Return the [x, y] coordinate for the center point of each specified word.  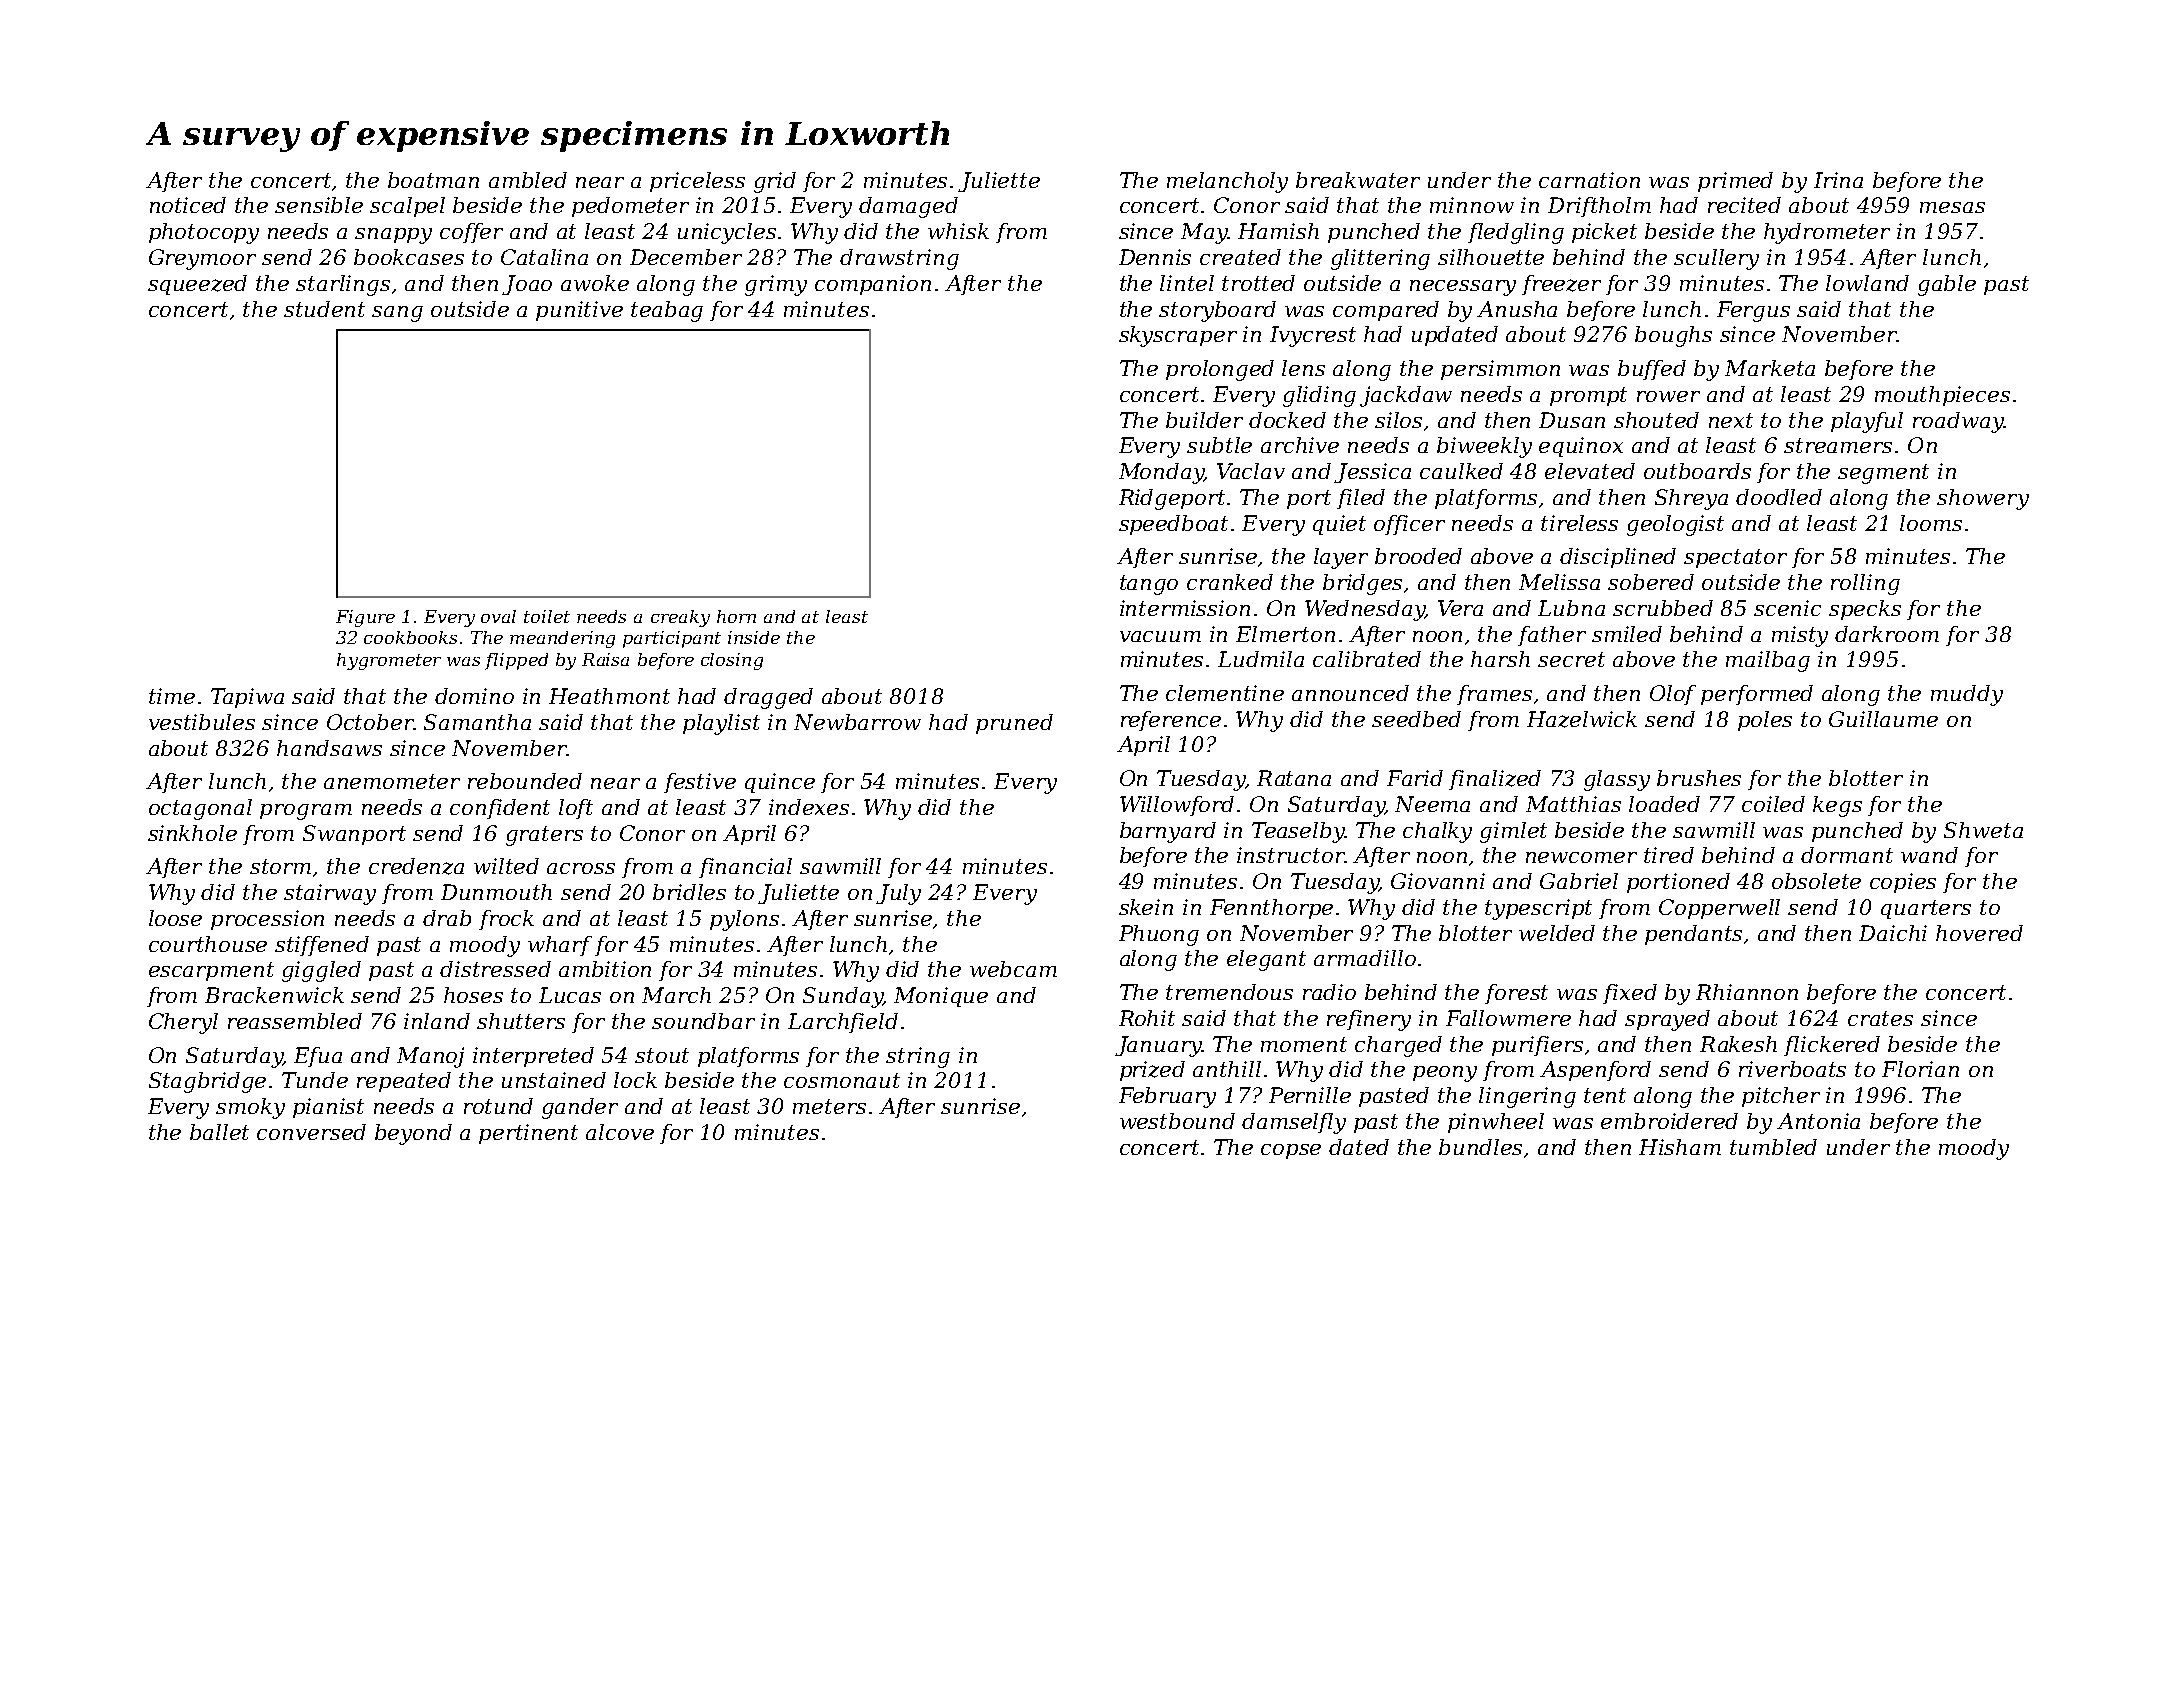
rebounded [525, 781]
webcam [1013, 969]
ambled [528, 180]
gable [1947, 285]
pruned [1014, 724]
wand [1929, 855]
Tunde [315, 1080]
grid [775, 182]
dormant [1847, 855]
